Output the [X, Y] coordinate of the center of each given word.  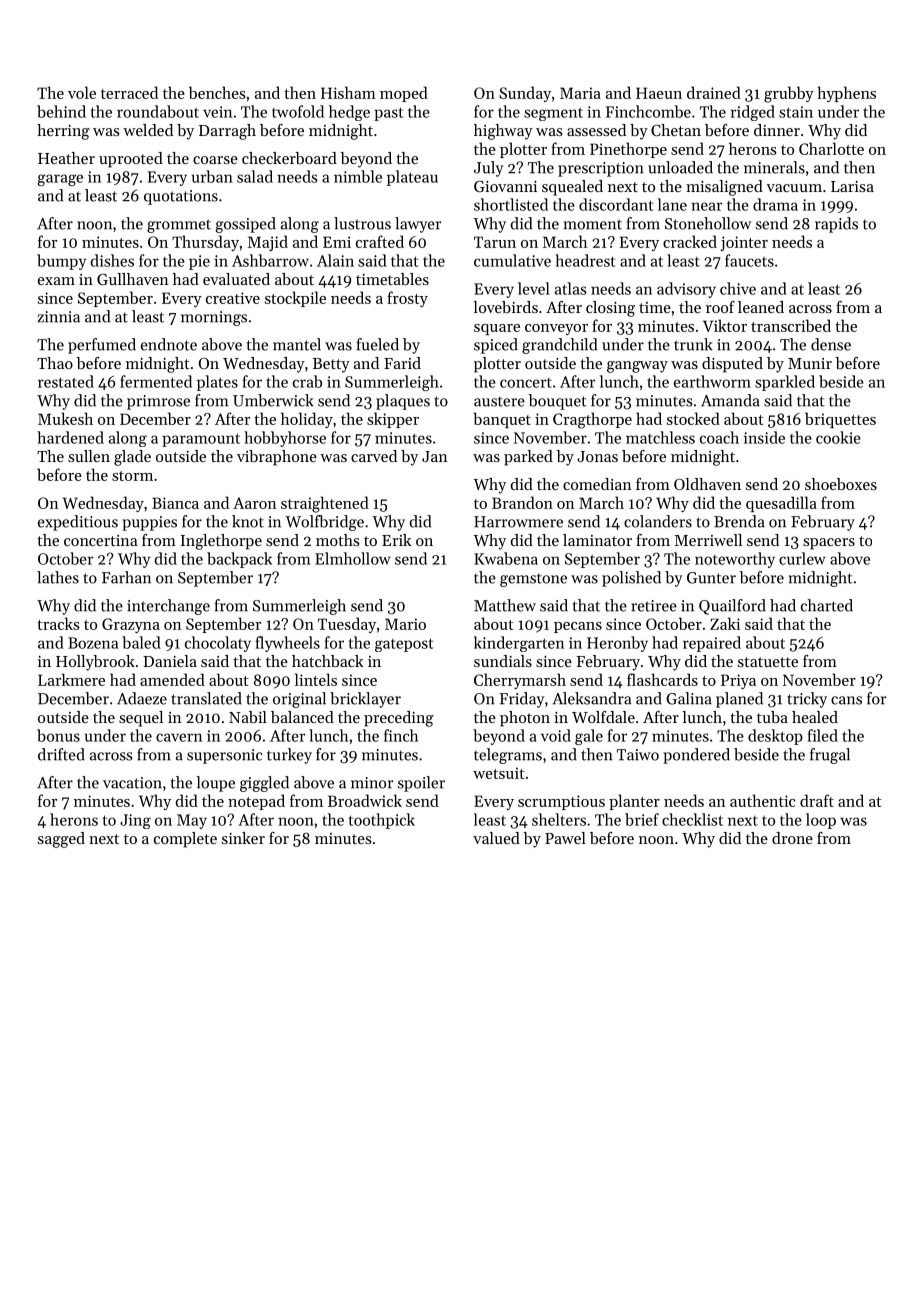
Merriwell [708, 540]
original [299, 700]
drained [714, 92]
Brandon [522, 502]
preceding [399, 719]
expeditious [78, 523]
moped [404, 94]
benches [217, 92]
